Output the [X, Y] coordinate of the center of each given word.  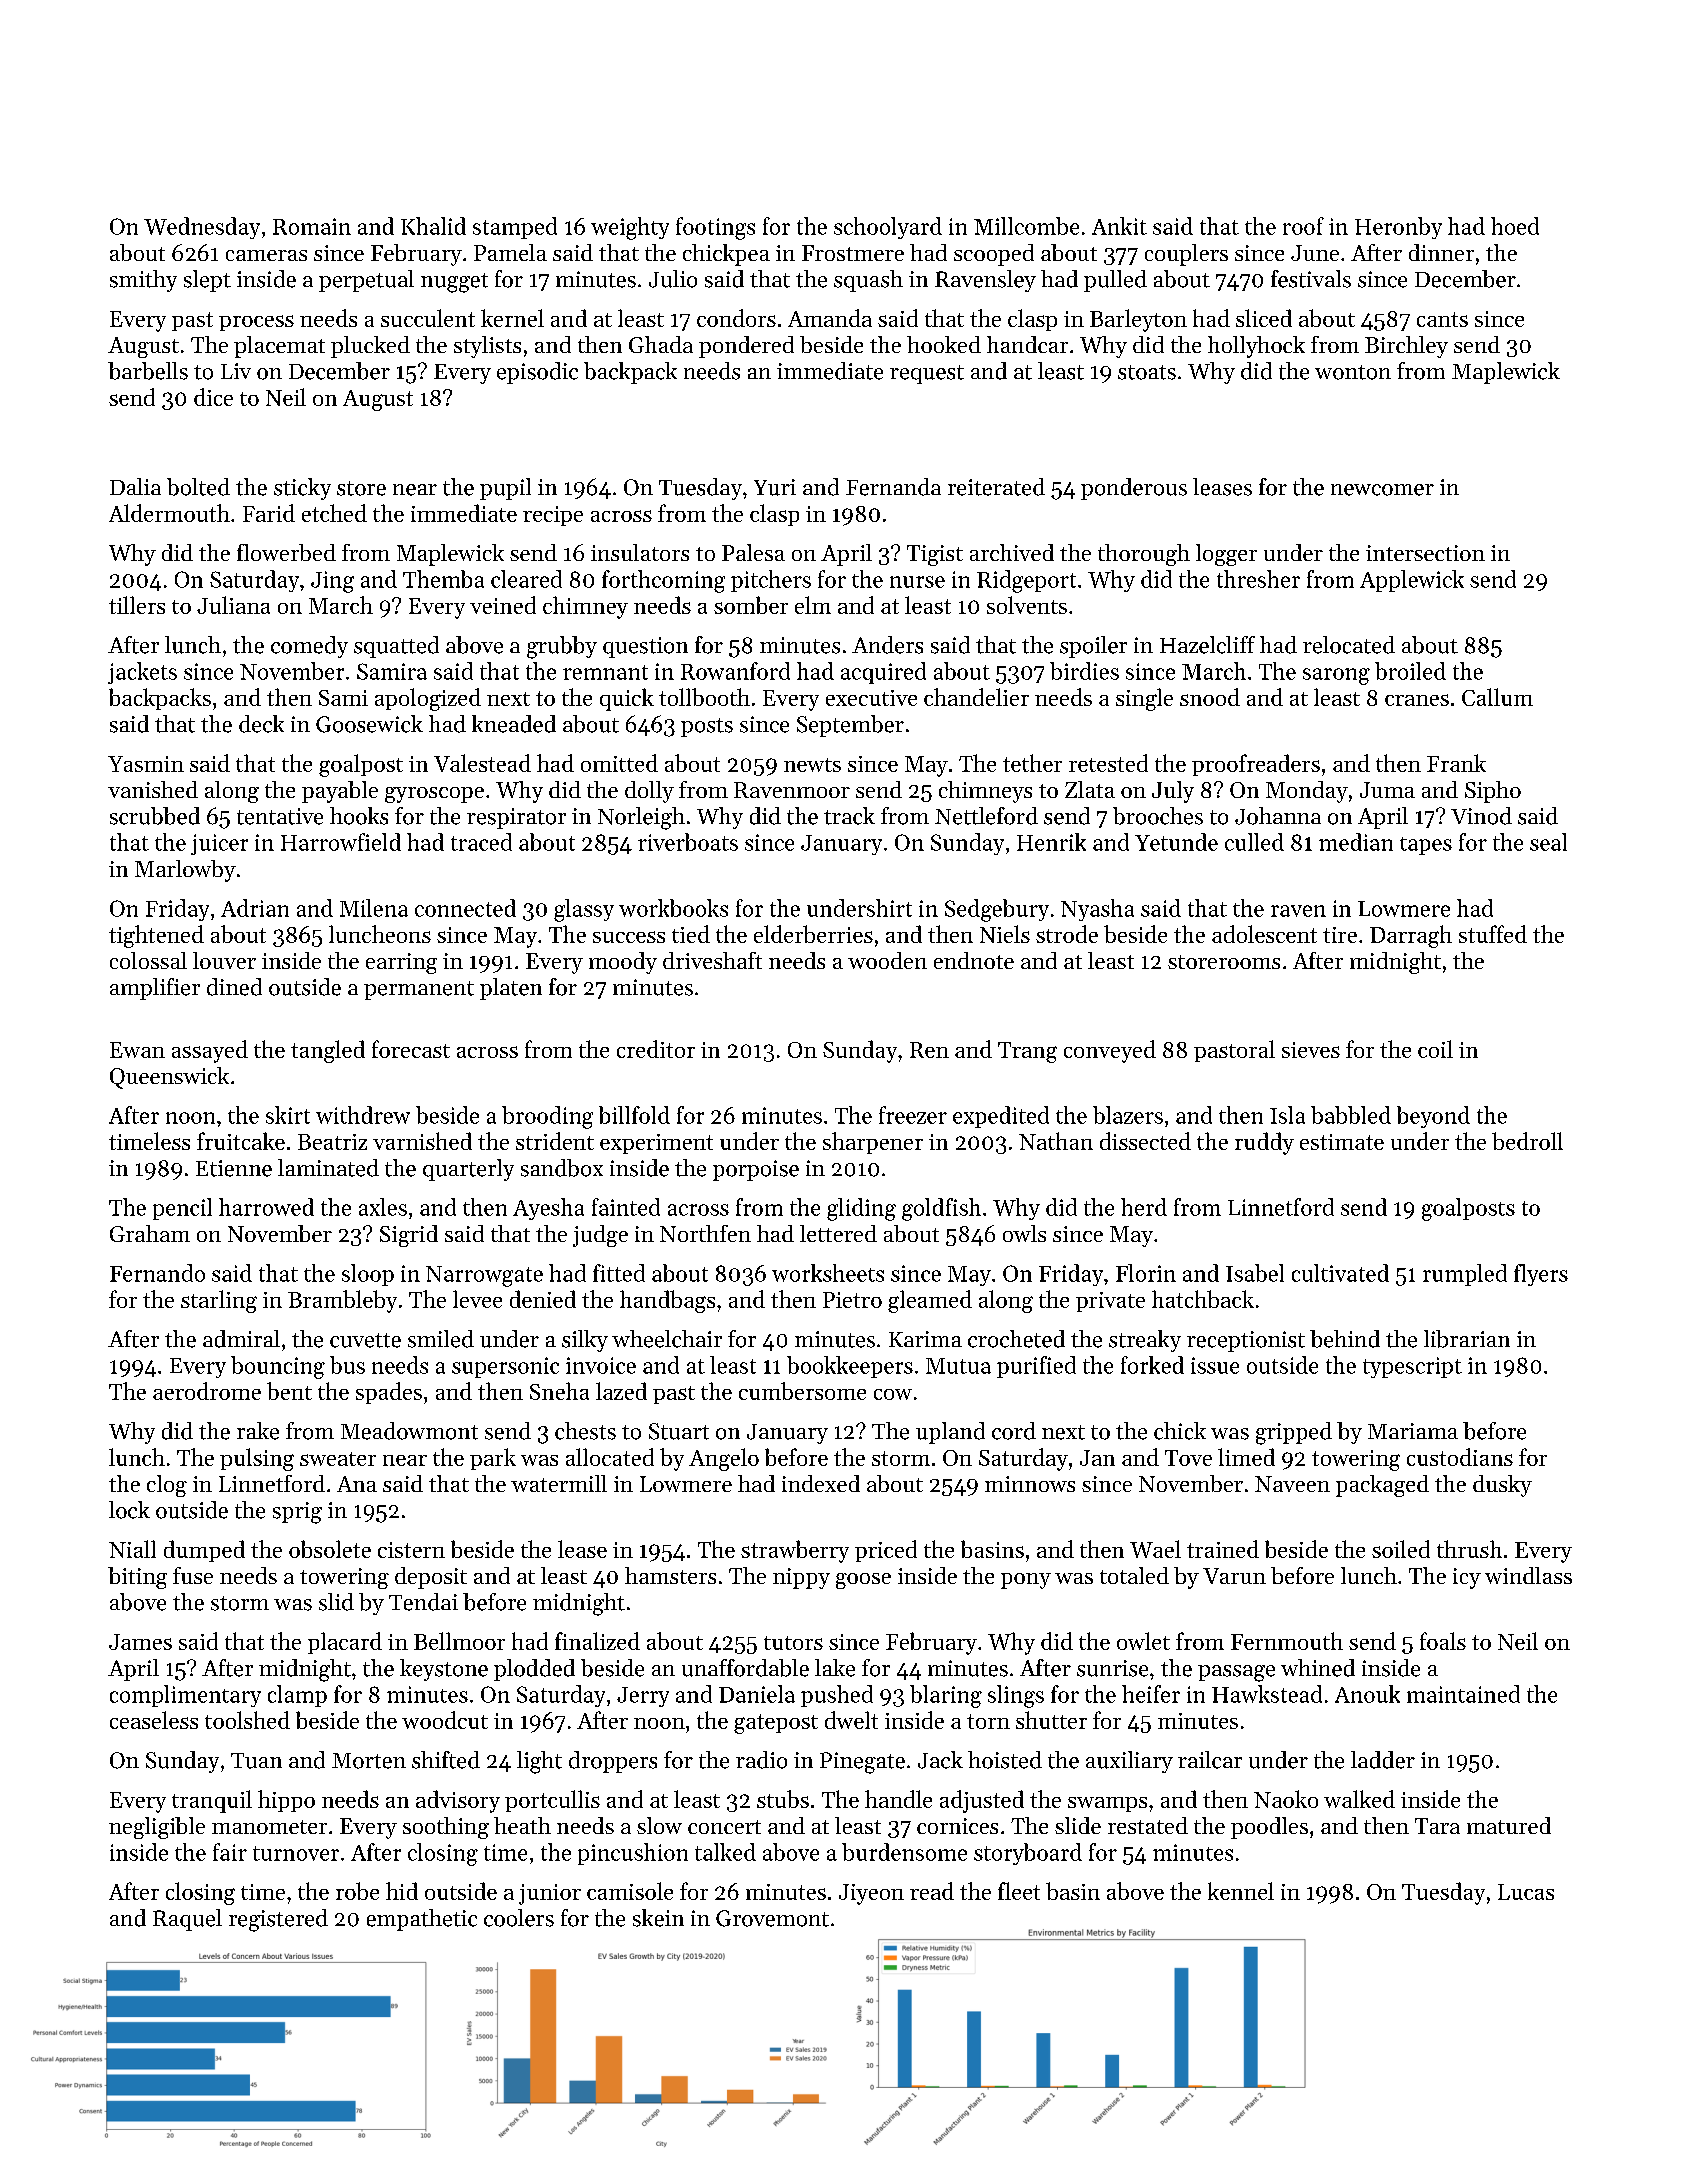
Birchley [1406, 347]
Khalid [433, 226]
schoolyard [888, 228]
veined [503, 605]
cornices [957, 1826]
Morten [369, 1761]
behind [1345, 1339]
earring [401, 963]
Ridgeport [1026, 581]
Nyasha [1097, 910]
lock [129, 1510]
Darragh [1411, 936]
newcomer [1382, 490]
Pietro [852, 1300]
